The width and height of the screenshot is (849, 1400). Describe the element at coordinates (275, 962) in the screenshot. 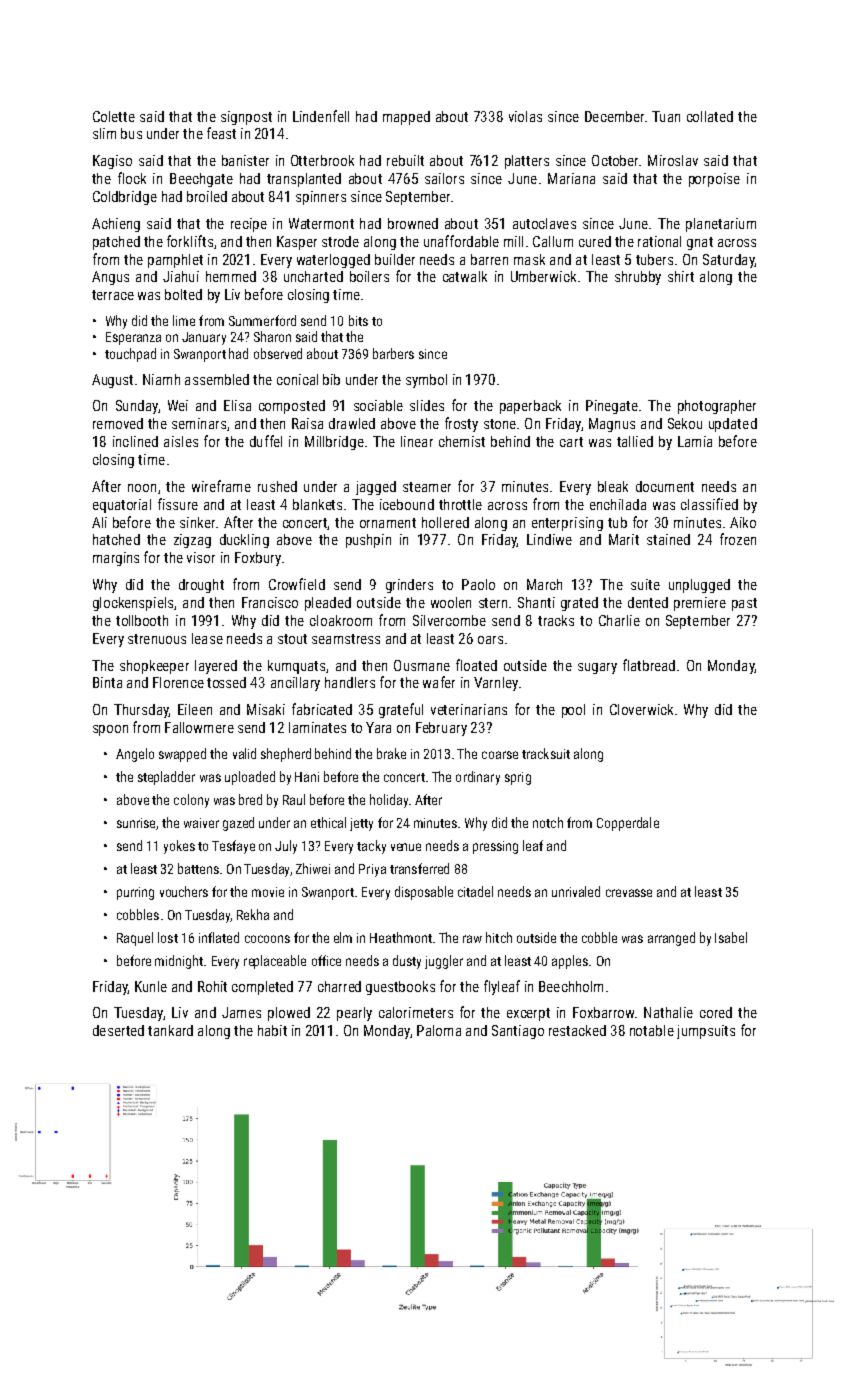

I see `replaceable` at that location.
